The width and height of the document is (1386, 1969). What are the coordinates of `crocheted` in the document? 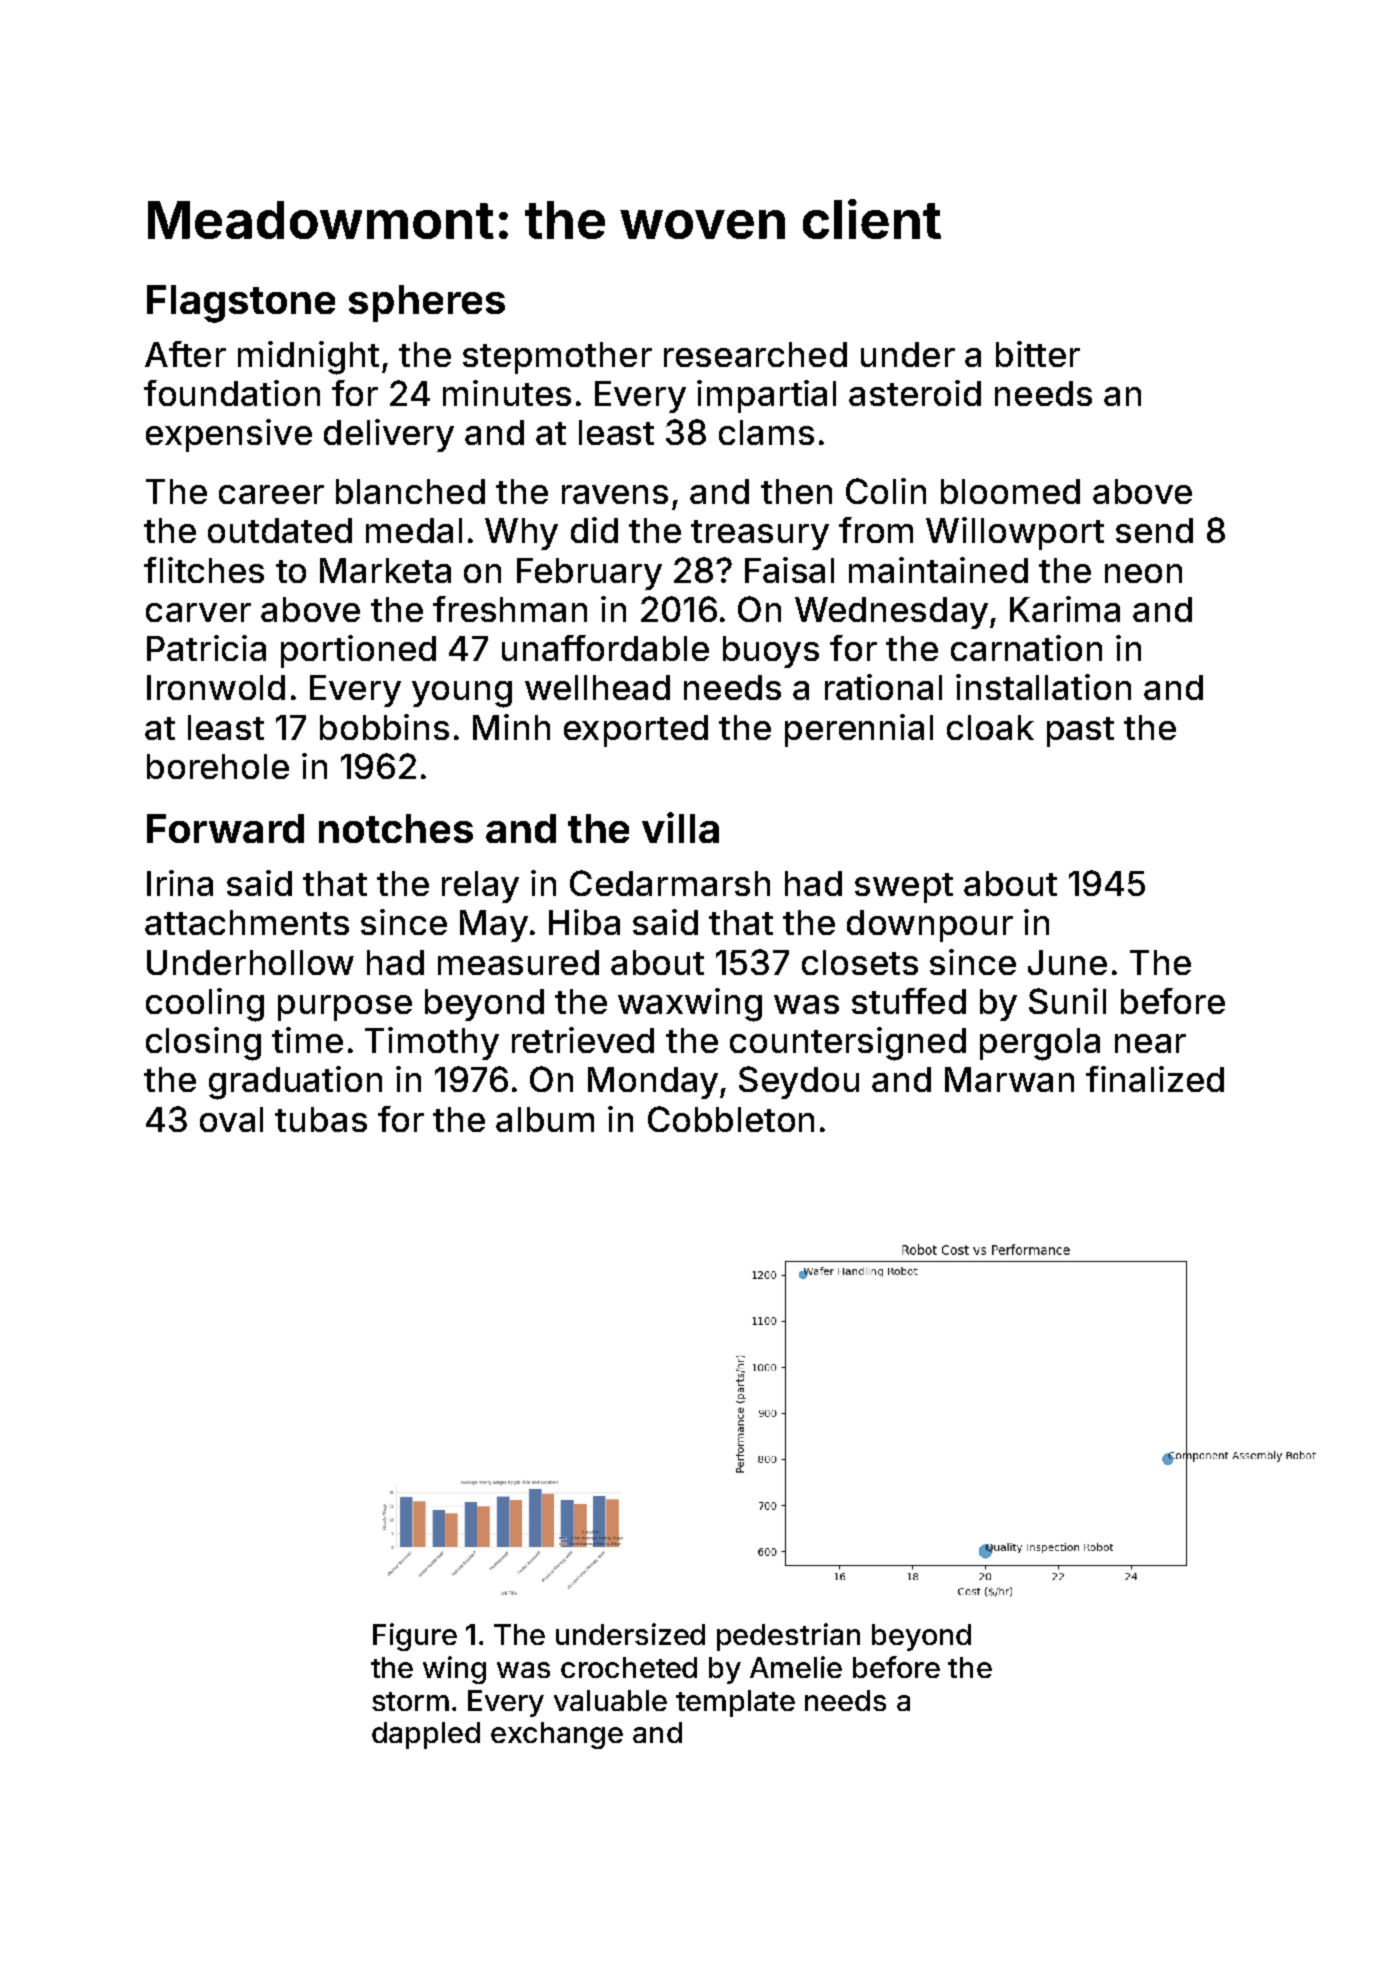 It's located at (629, 1667).
